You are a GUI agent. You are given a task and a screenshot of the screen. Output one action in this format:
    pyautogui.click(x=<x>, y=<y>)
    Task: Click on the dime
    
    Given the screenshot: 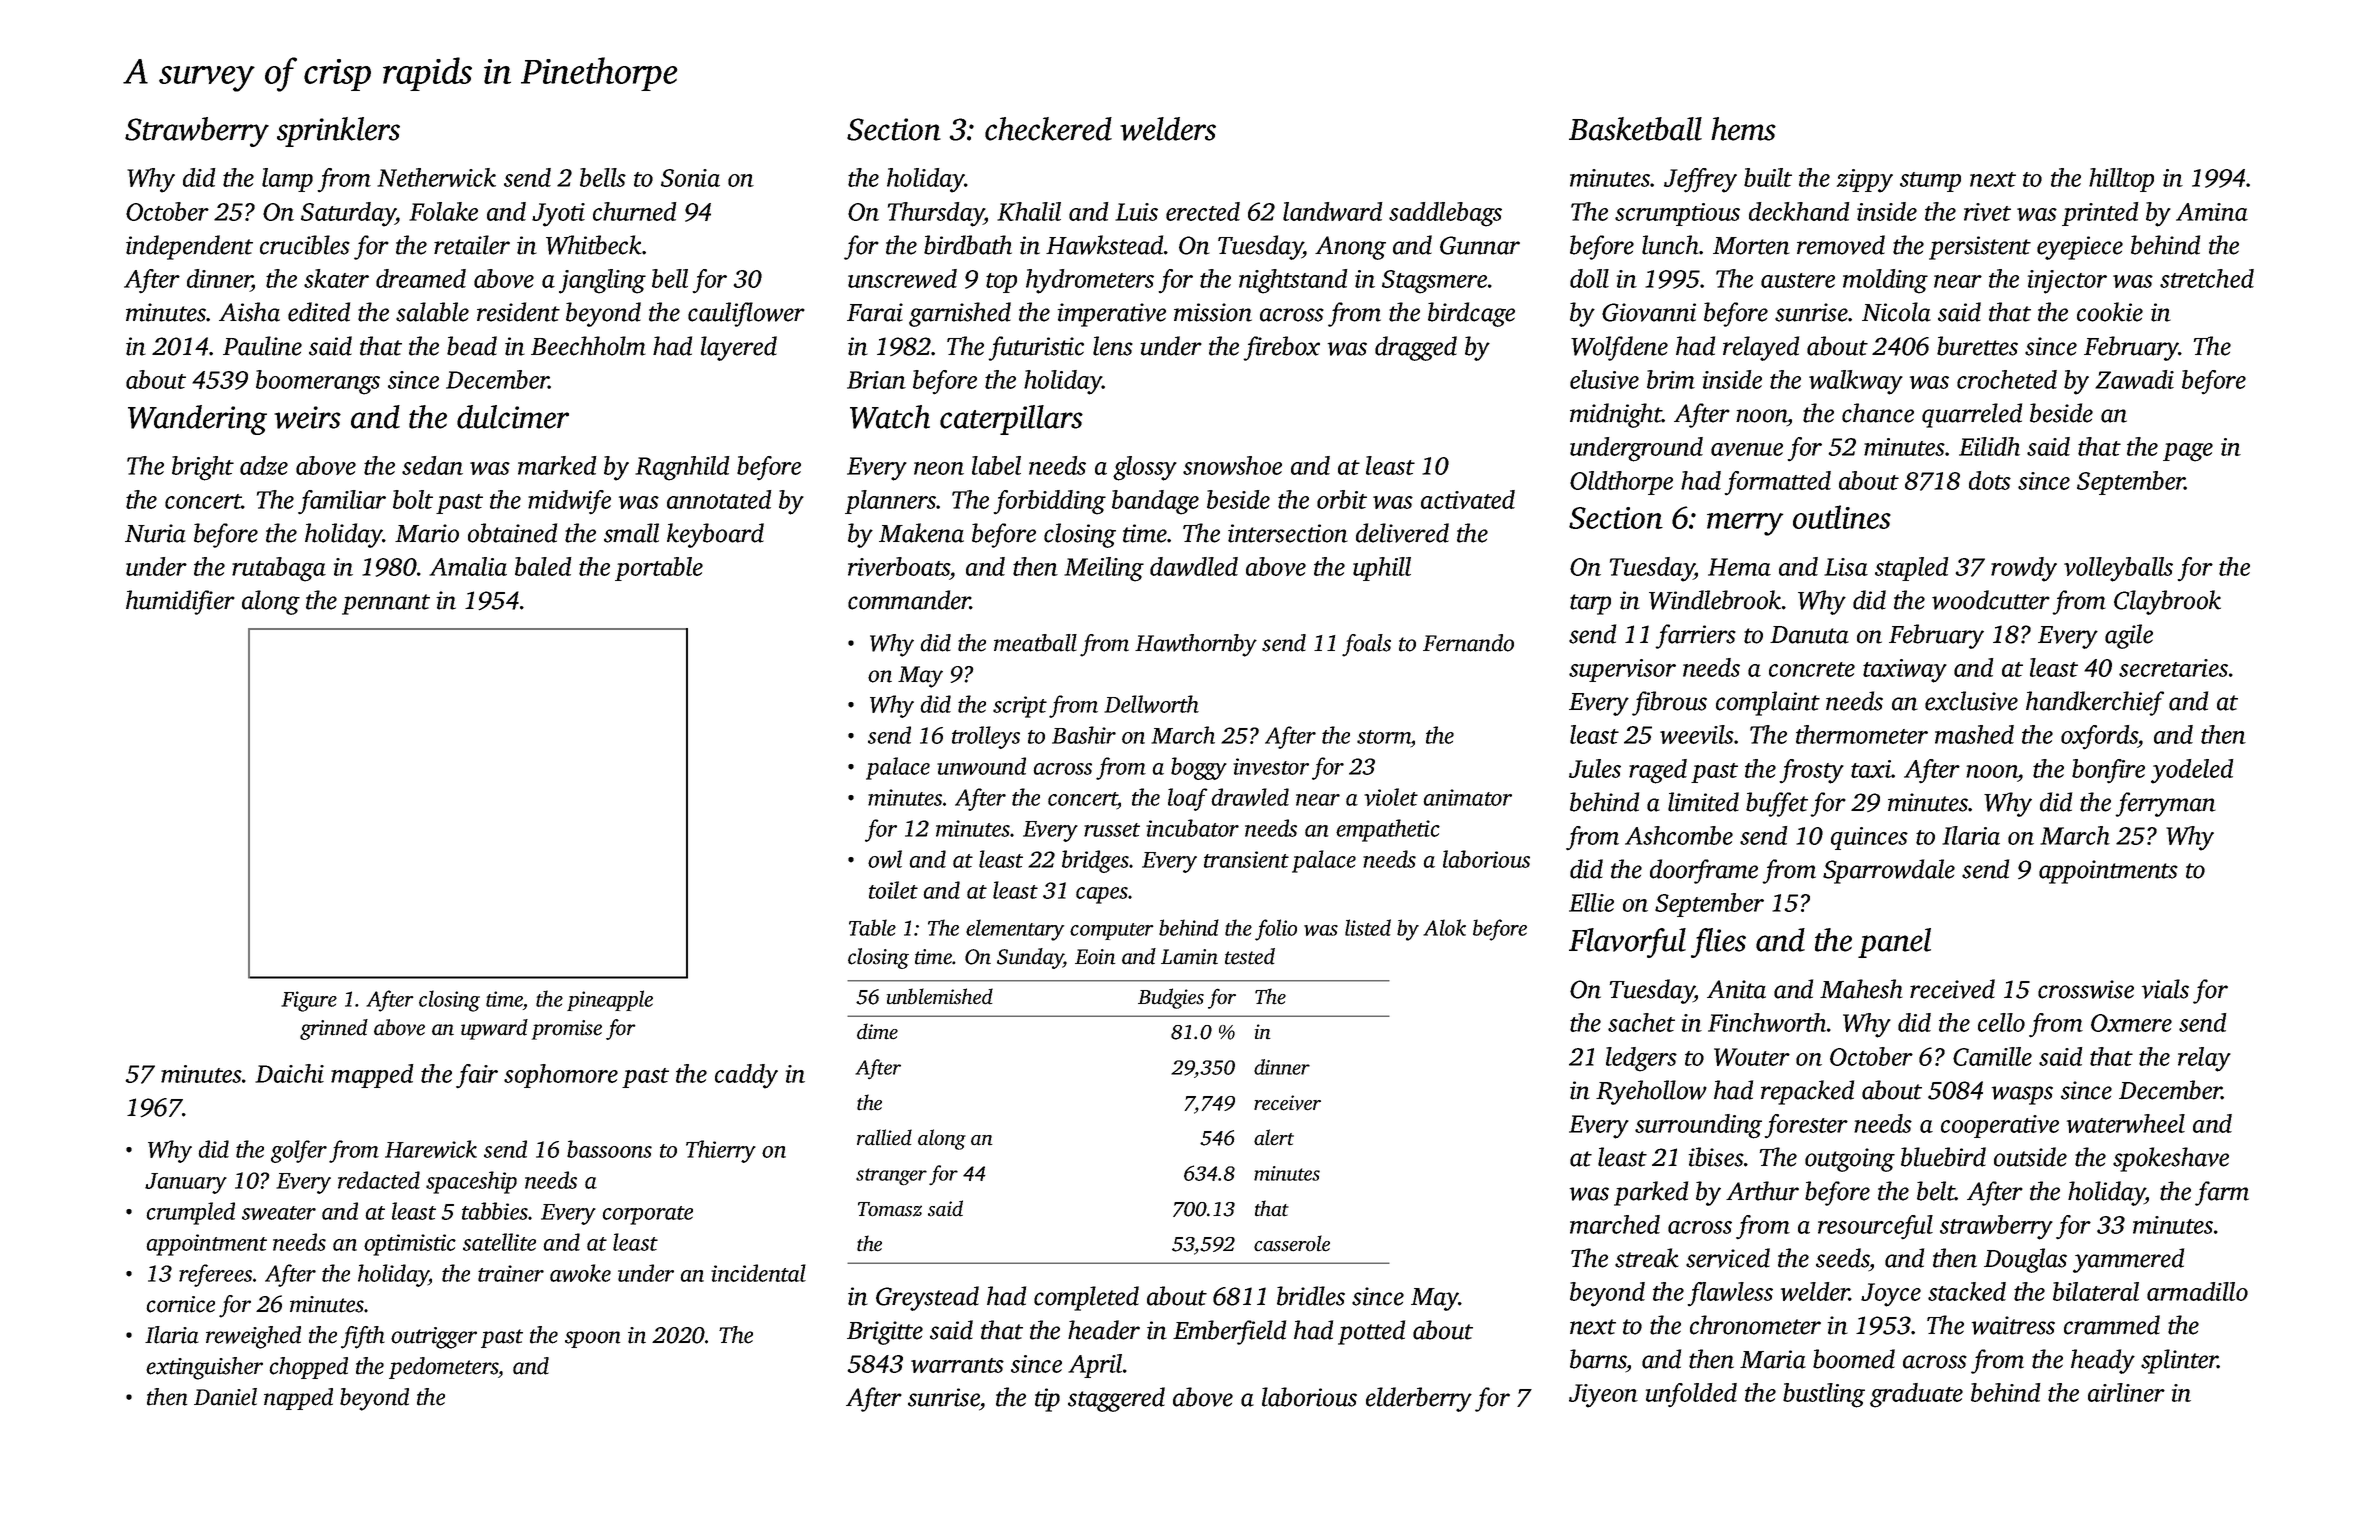 What is the action you would take?
    pyautogui.click(x=877, y=1031)
